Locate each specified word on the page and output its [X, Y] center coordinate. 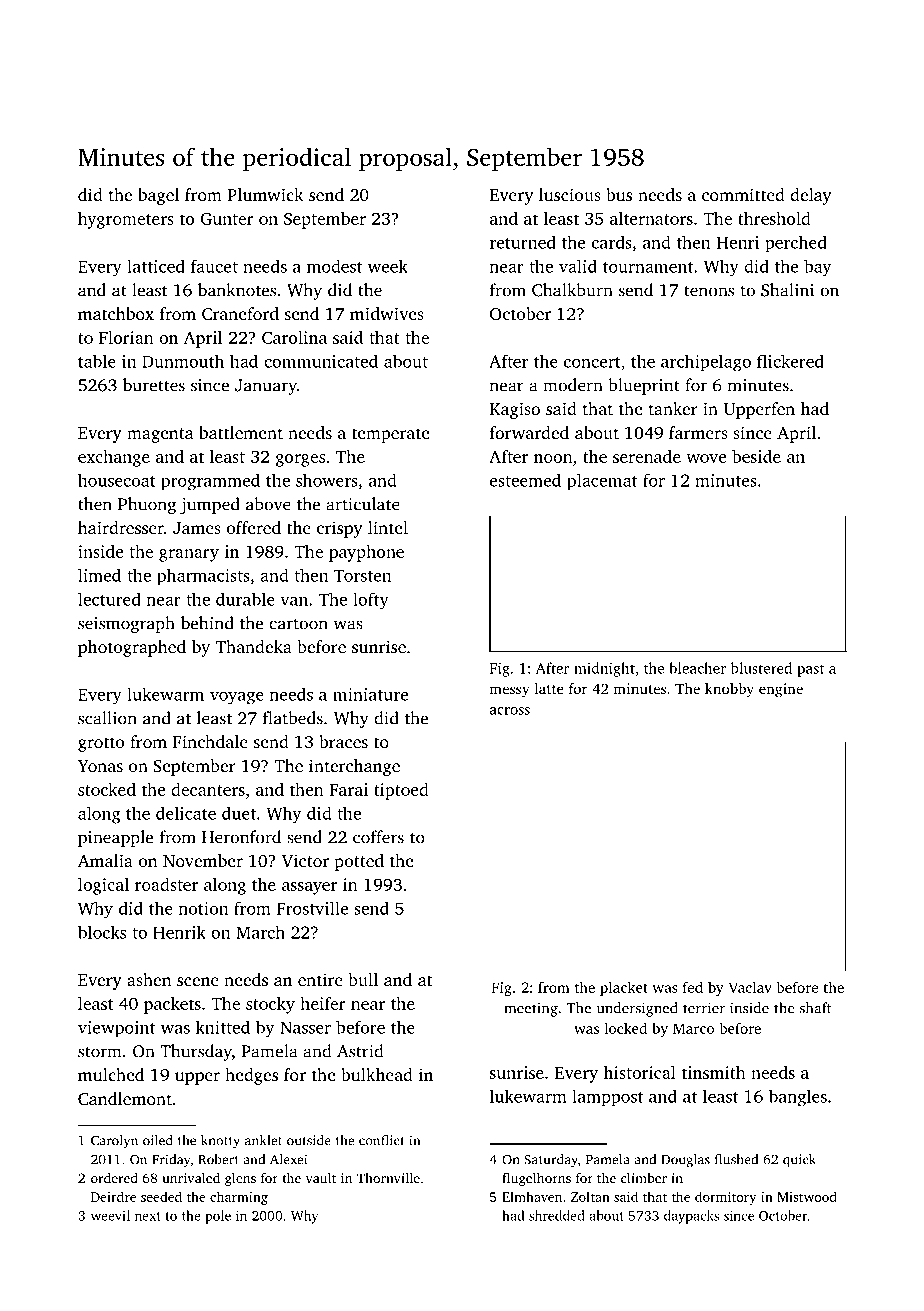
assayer [309, 888]
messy [509, 692]
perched [796, 244]
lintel [388, 527]
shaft [816, 1008]
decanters [208, 789]
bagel [158, 196]
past [810, 670]
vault [321, 1178]
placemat [602, 481]
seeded [161, 1196]
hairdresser [121, 527]
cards [612, 242]
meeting [531, 1009]
